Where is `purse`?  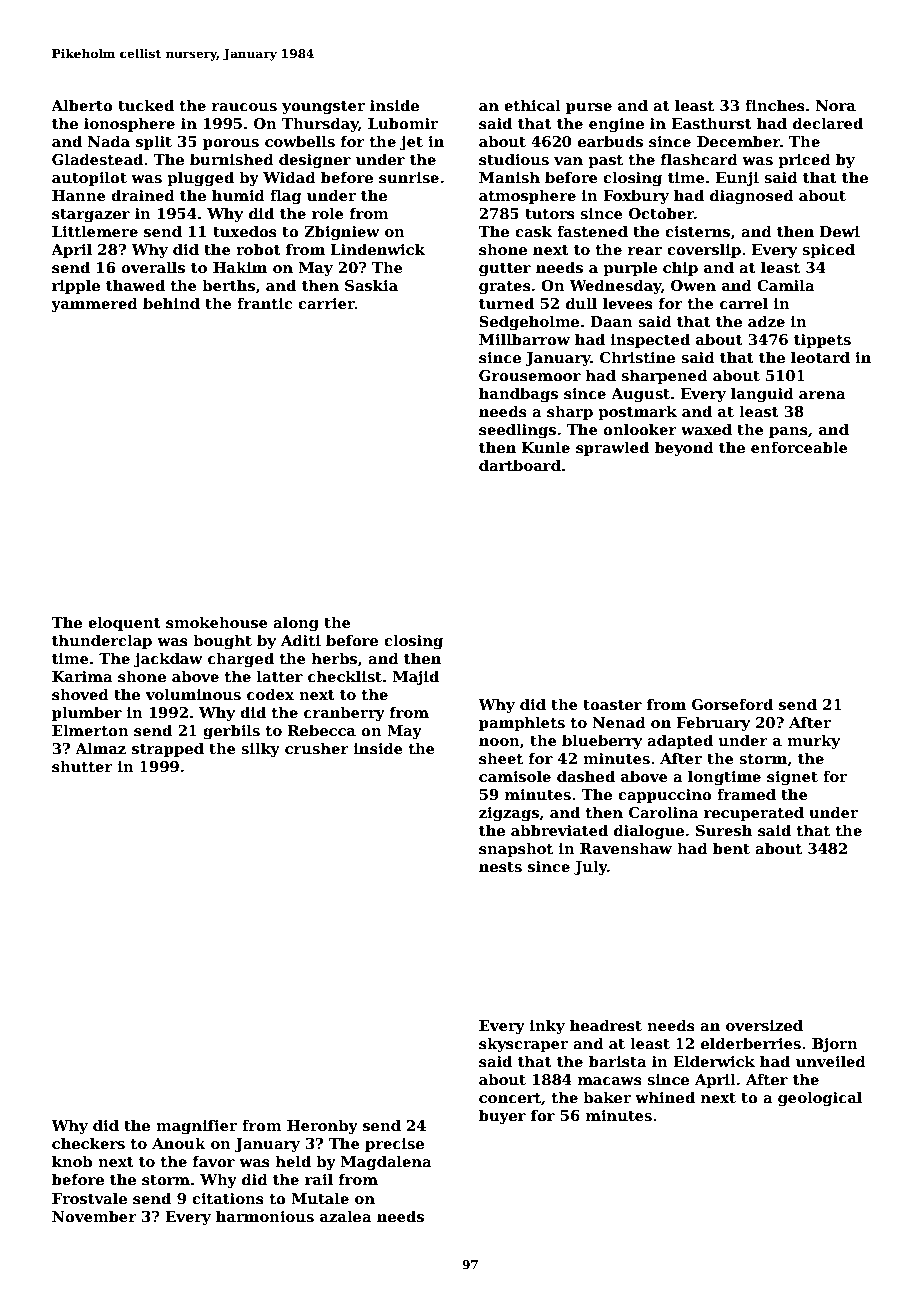 purse is located at coordinates (589, 108).
